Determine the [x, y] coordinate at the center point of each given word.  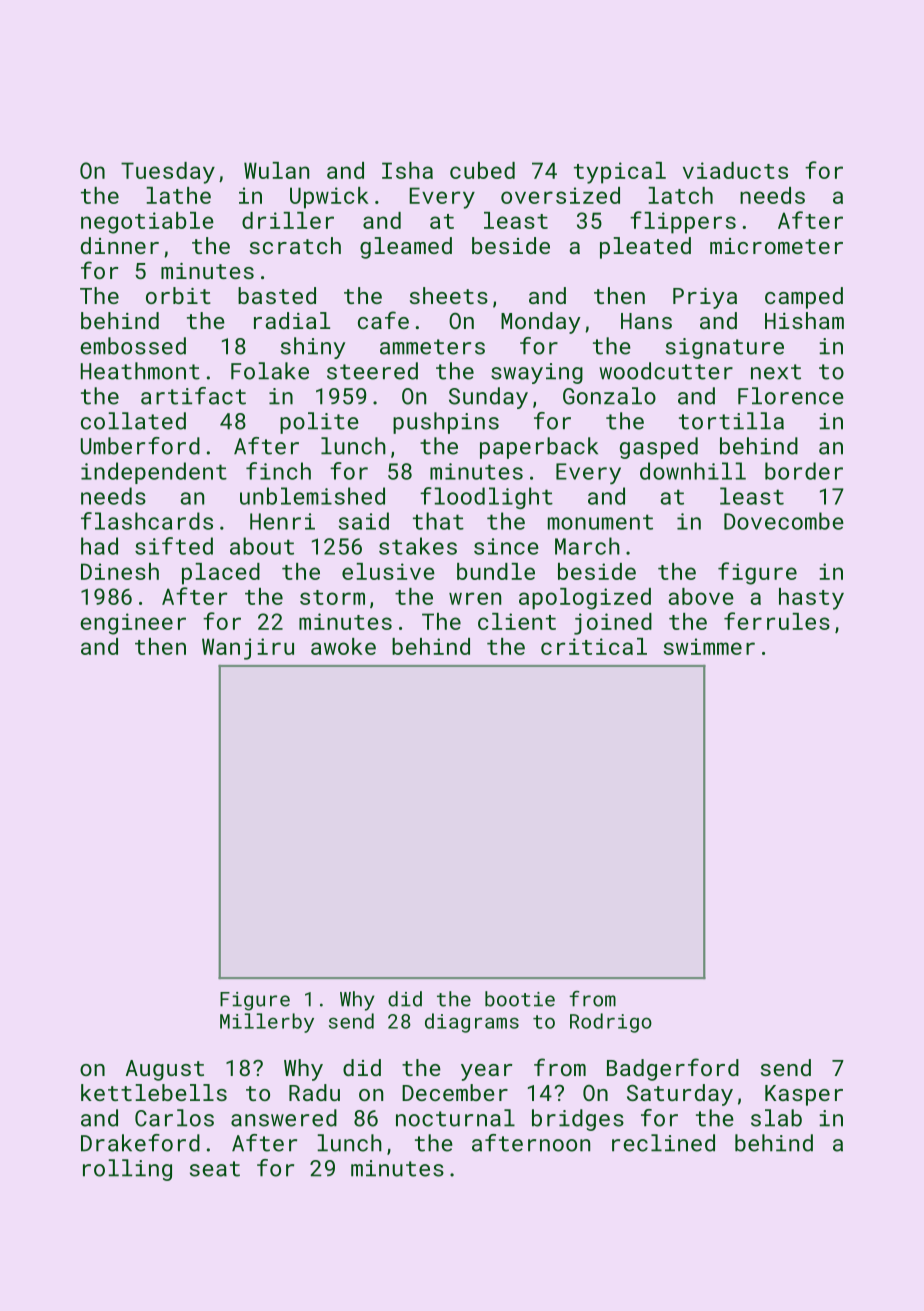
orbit [178, 295]
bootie [520, 999]
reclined [663, 1143]
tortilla [731, 421]
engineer [133, 624]
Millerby [267, 1023]
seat [215, 1169]
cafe [383, 320]
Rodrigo [611, 1023]
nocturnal [455, 1118]
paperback [539, 448]
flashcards [147, 521]
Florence [791, 396]
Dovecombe [784, 521]
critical [594, 646]
